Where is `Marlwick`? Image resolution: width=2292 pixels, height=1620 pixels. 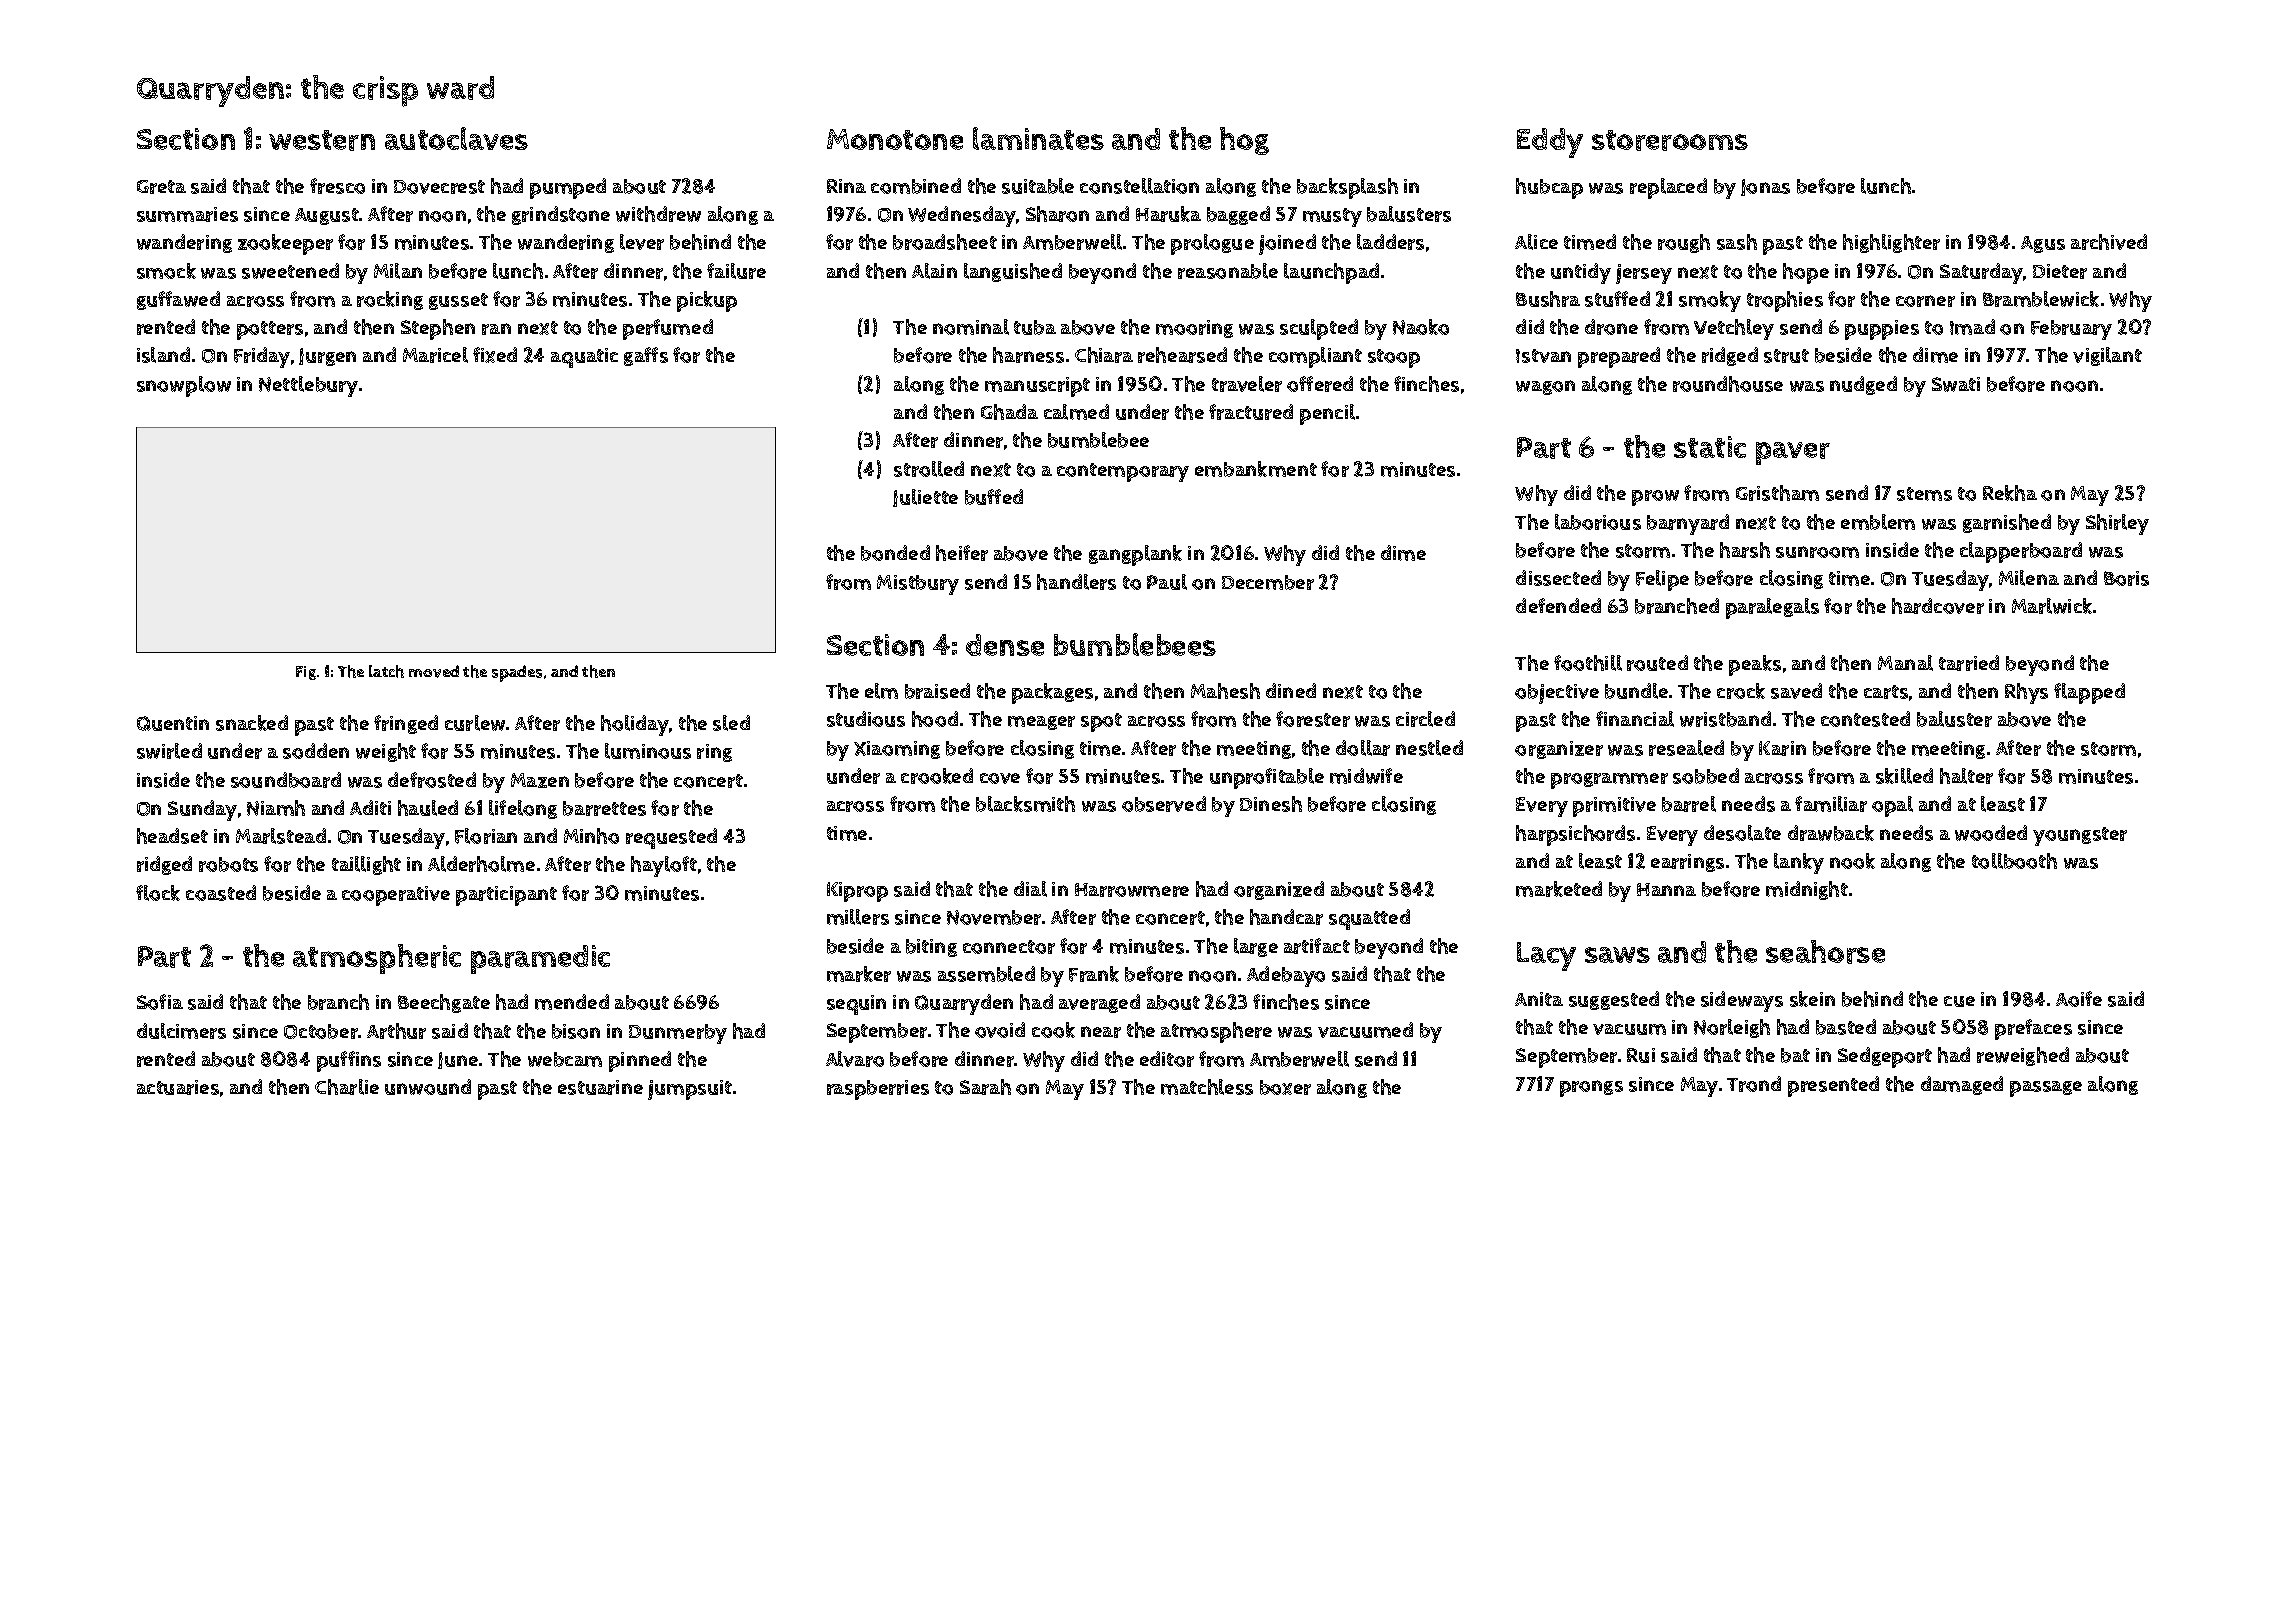
Marlwick is located at coordinates (2052, 606).
